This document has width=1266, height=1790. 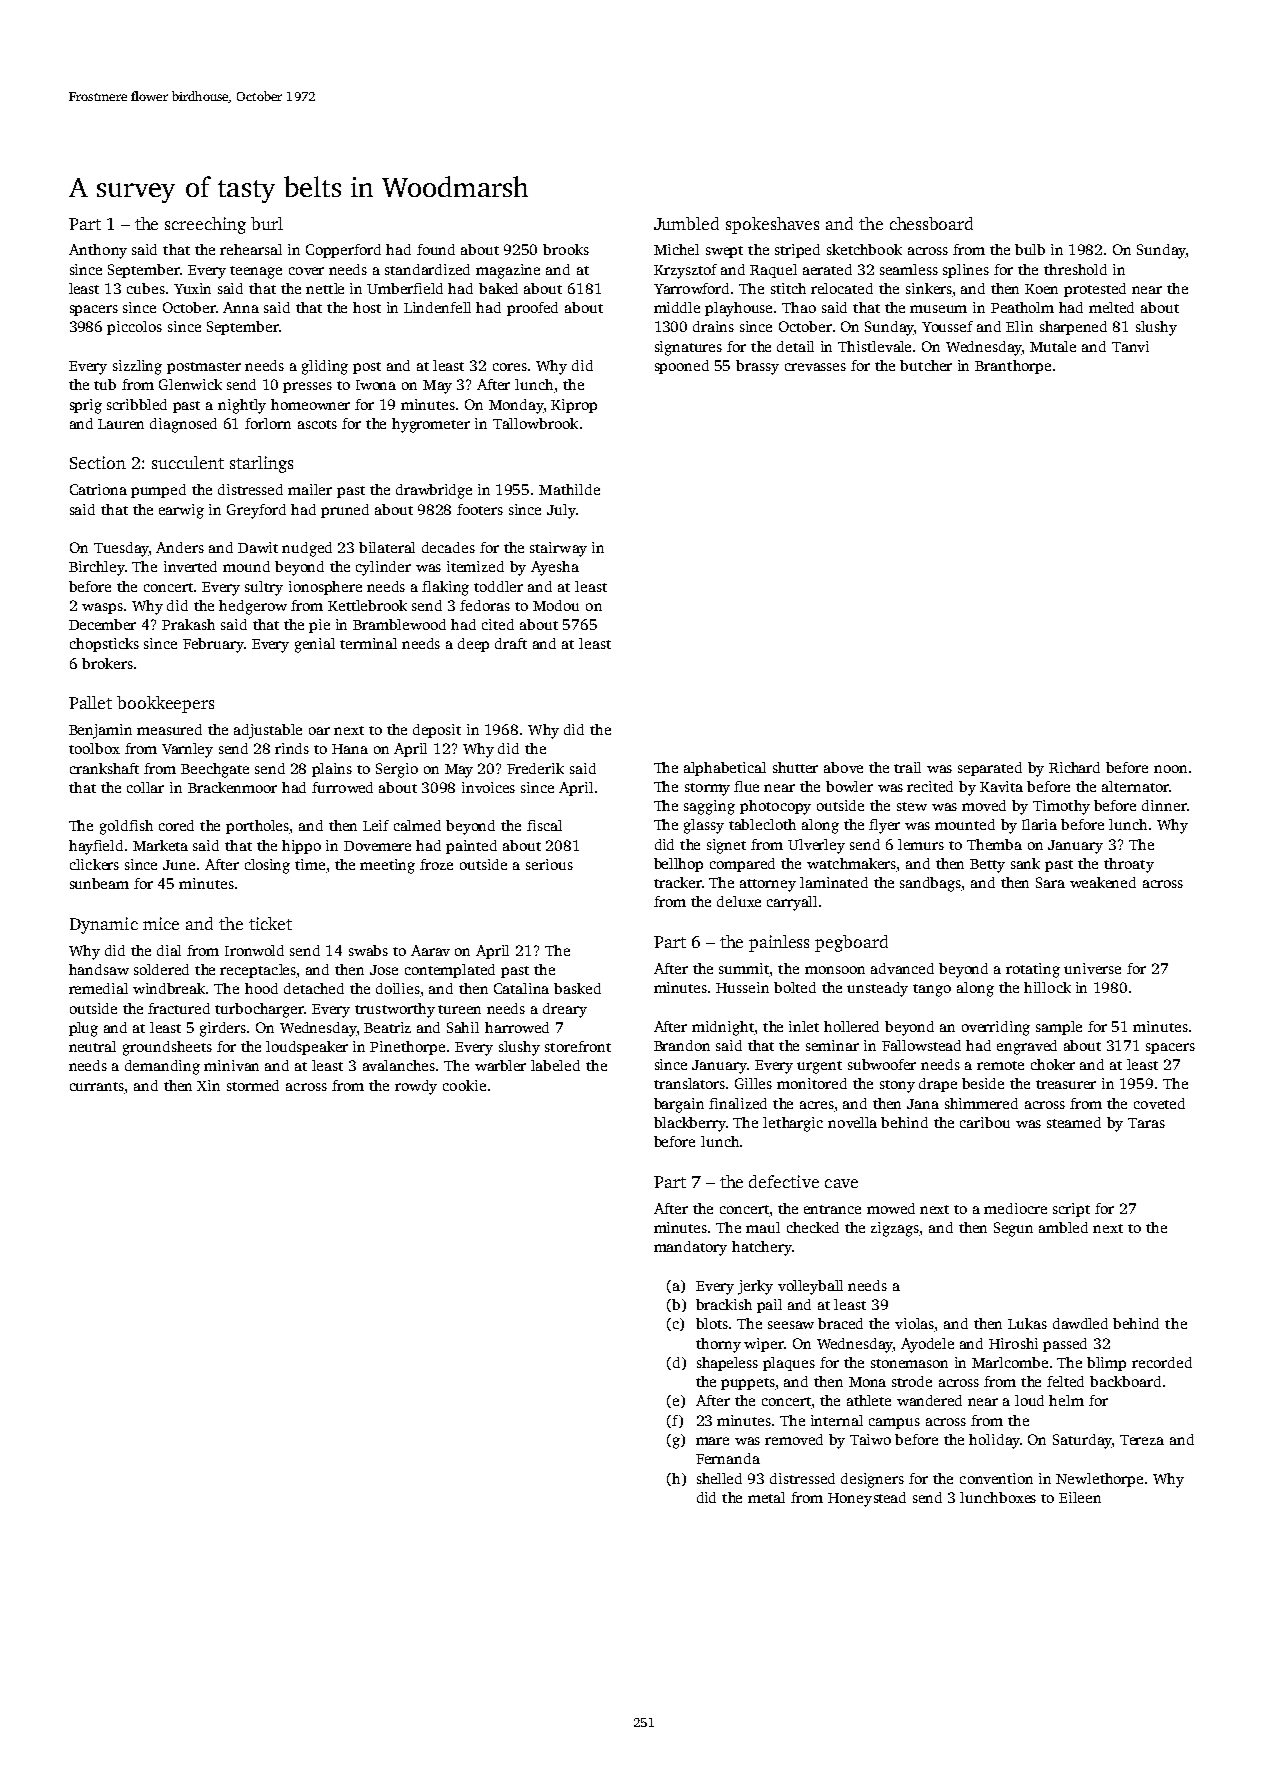 What do you see at coordinates (268, 731) in the document?
I see `adjustable` at bounding box center [268, 731].
